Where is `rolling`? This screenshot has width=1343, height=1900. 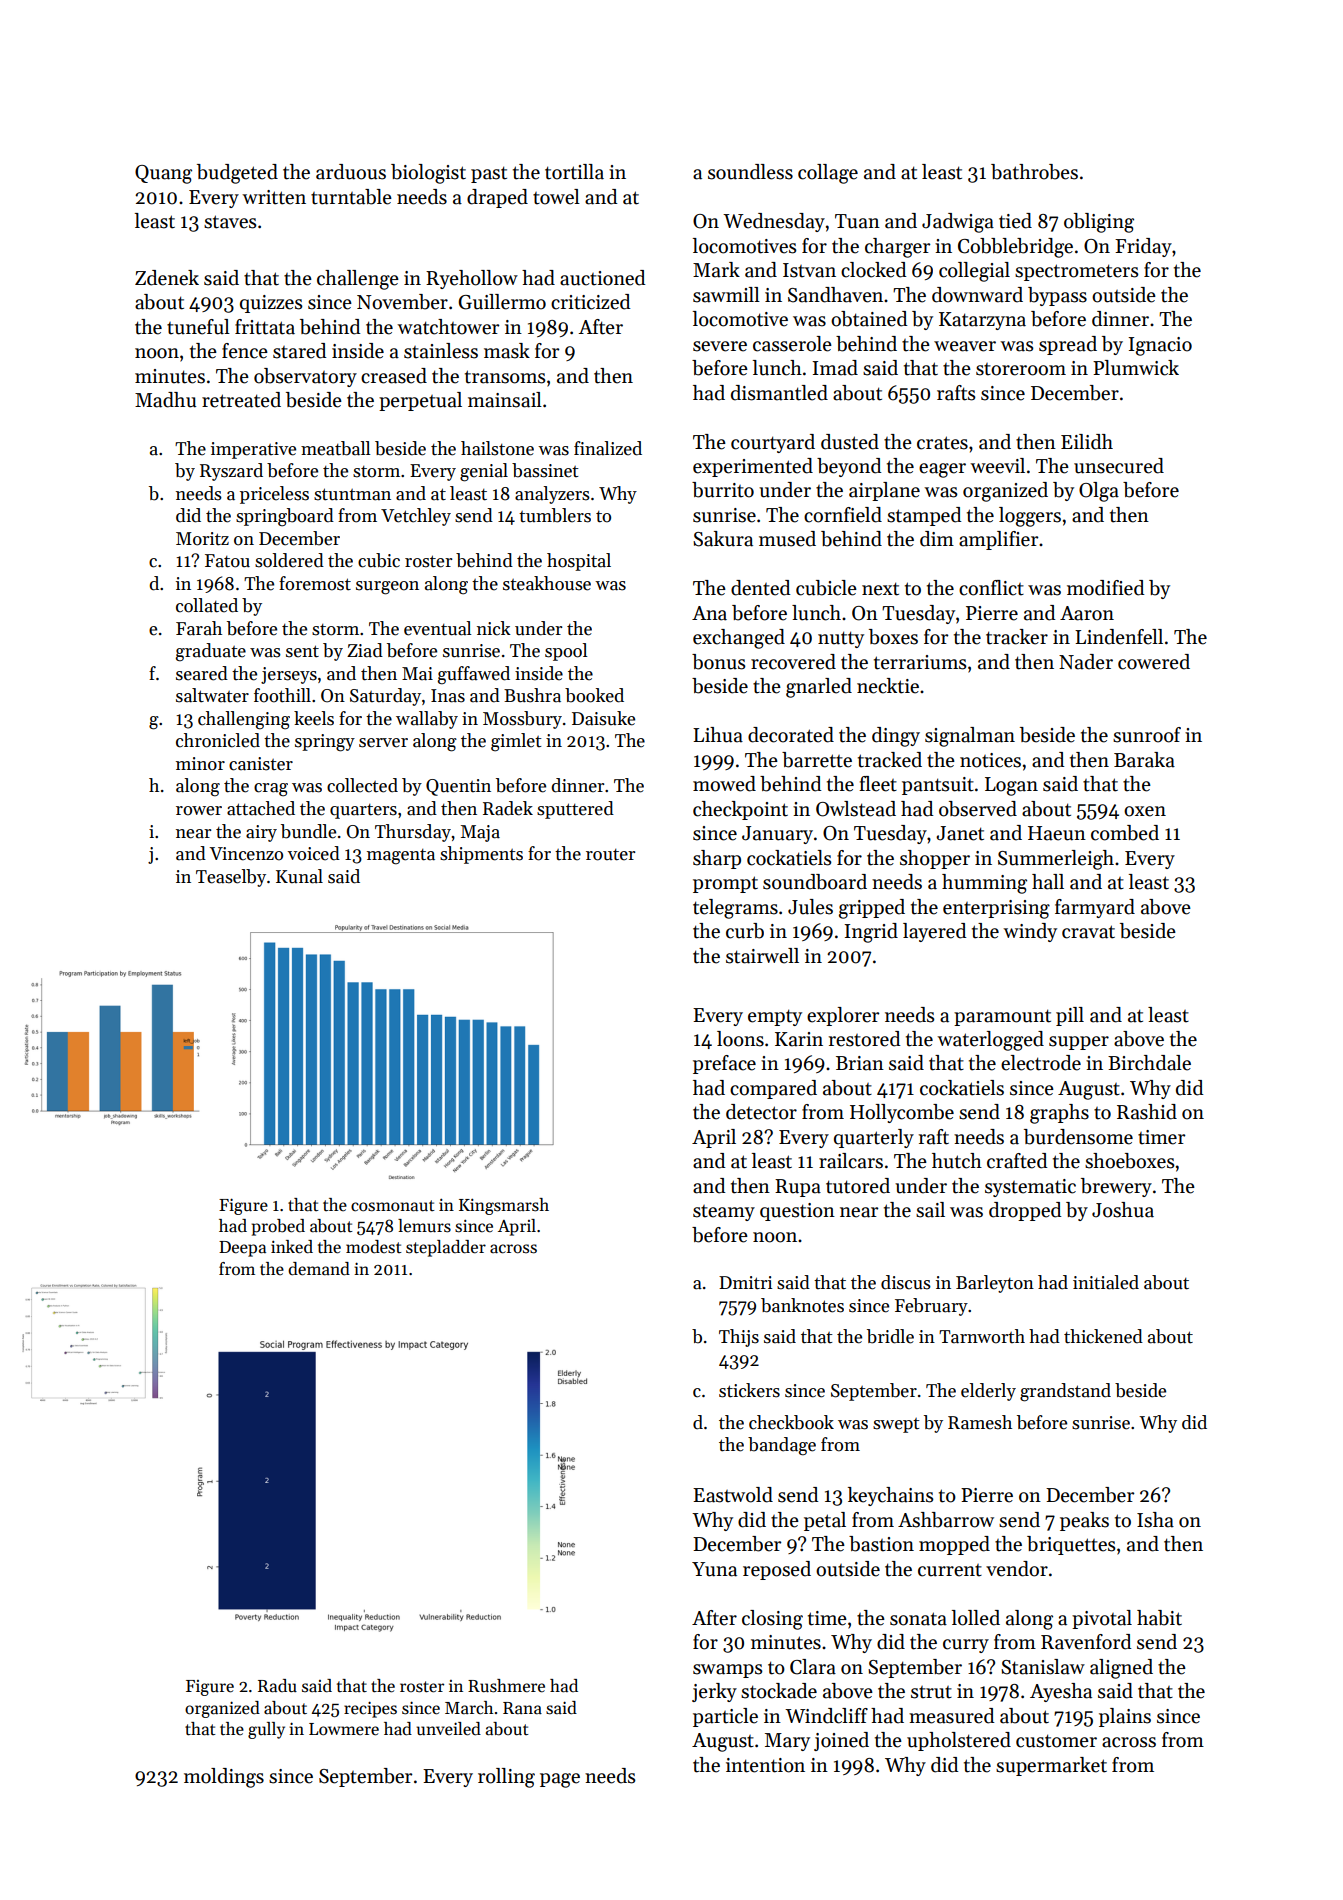 rolling is located at coordinates (506, 1778).
